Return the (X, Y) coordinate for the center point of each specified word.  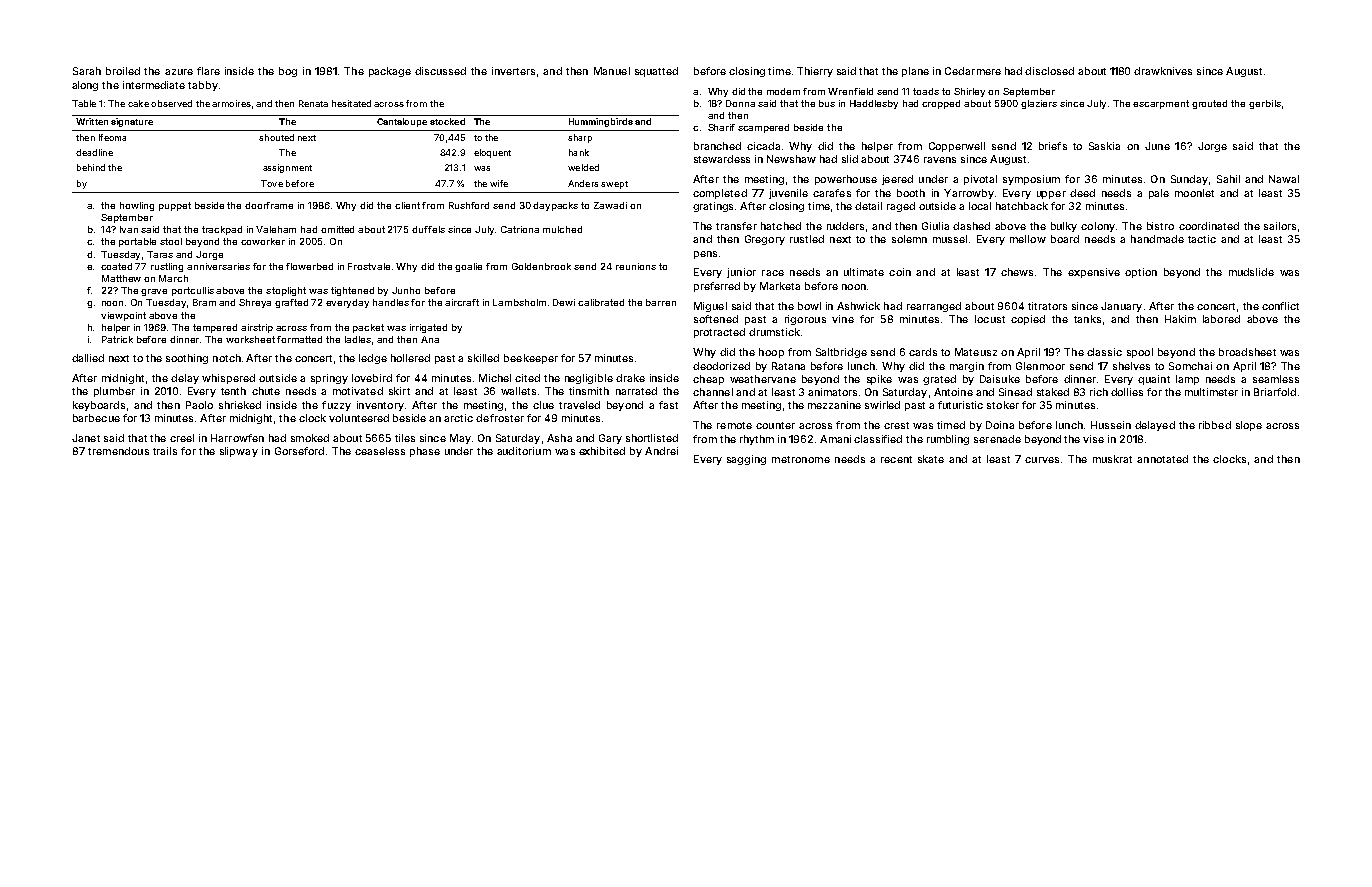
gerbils (1265, 104)
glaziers (1039, 104)
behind (91, 167)
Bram (204, 302)
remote (734, 425)
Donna (740, 103)
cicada (763, 146)
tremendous (118, 451)
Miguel (710, 307)
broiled (123, 71)
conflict (1280, 306)
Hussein (1111, 425)
